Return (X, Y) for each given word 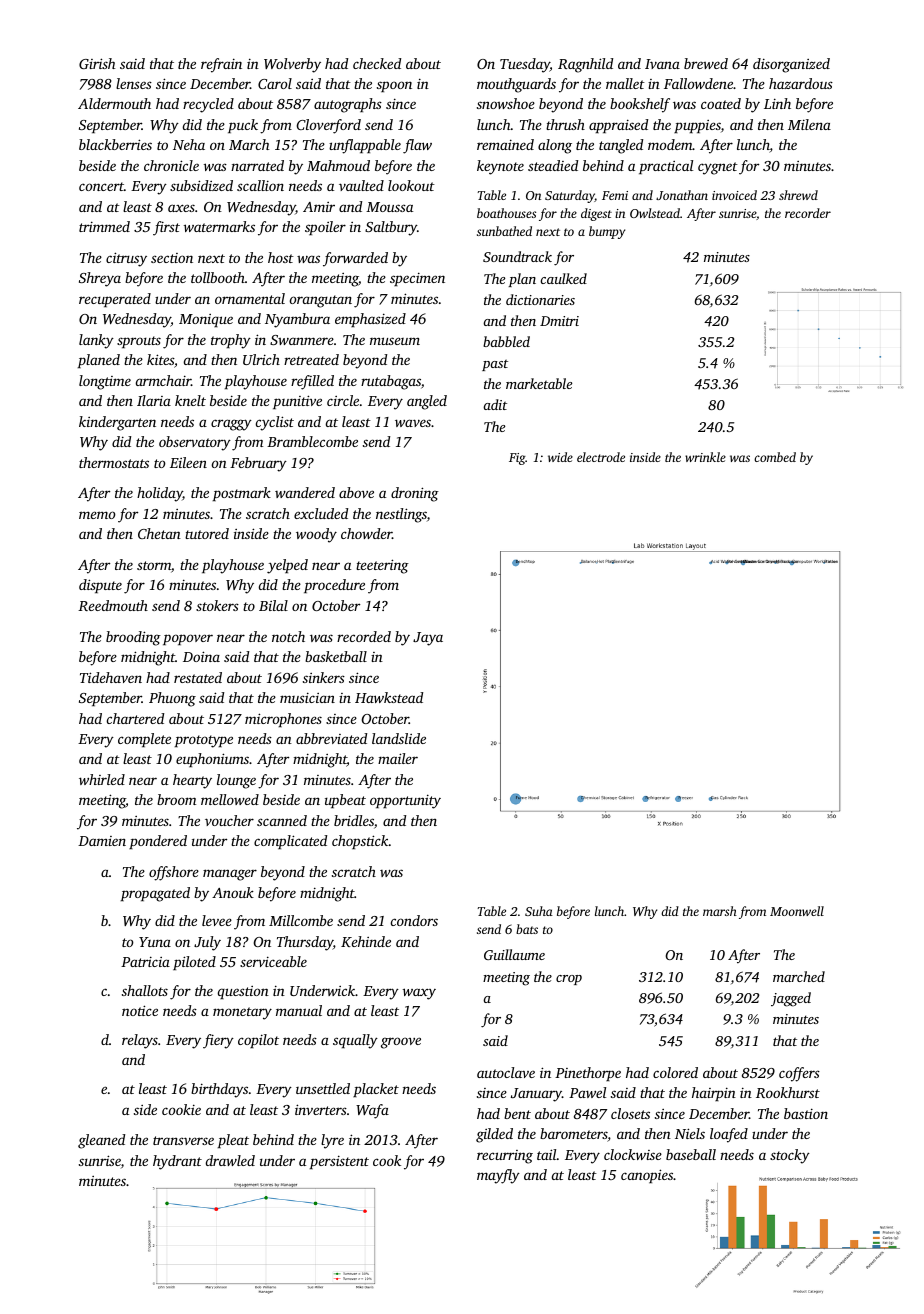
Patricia (145, 961)
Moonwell (797, 911)
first (166, 228)
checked (377, 63)
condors (414, 920)
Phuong (172, 699)
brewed (706, 63)
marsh (720, 911)
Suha (539, 911)
